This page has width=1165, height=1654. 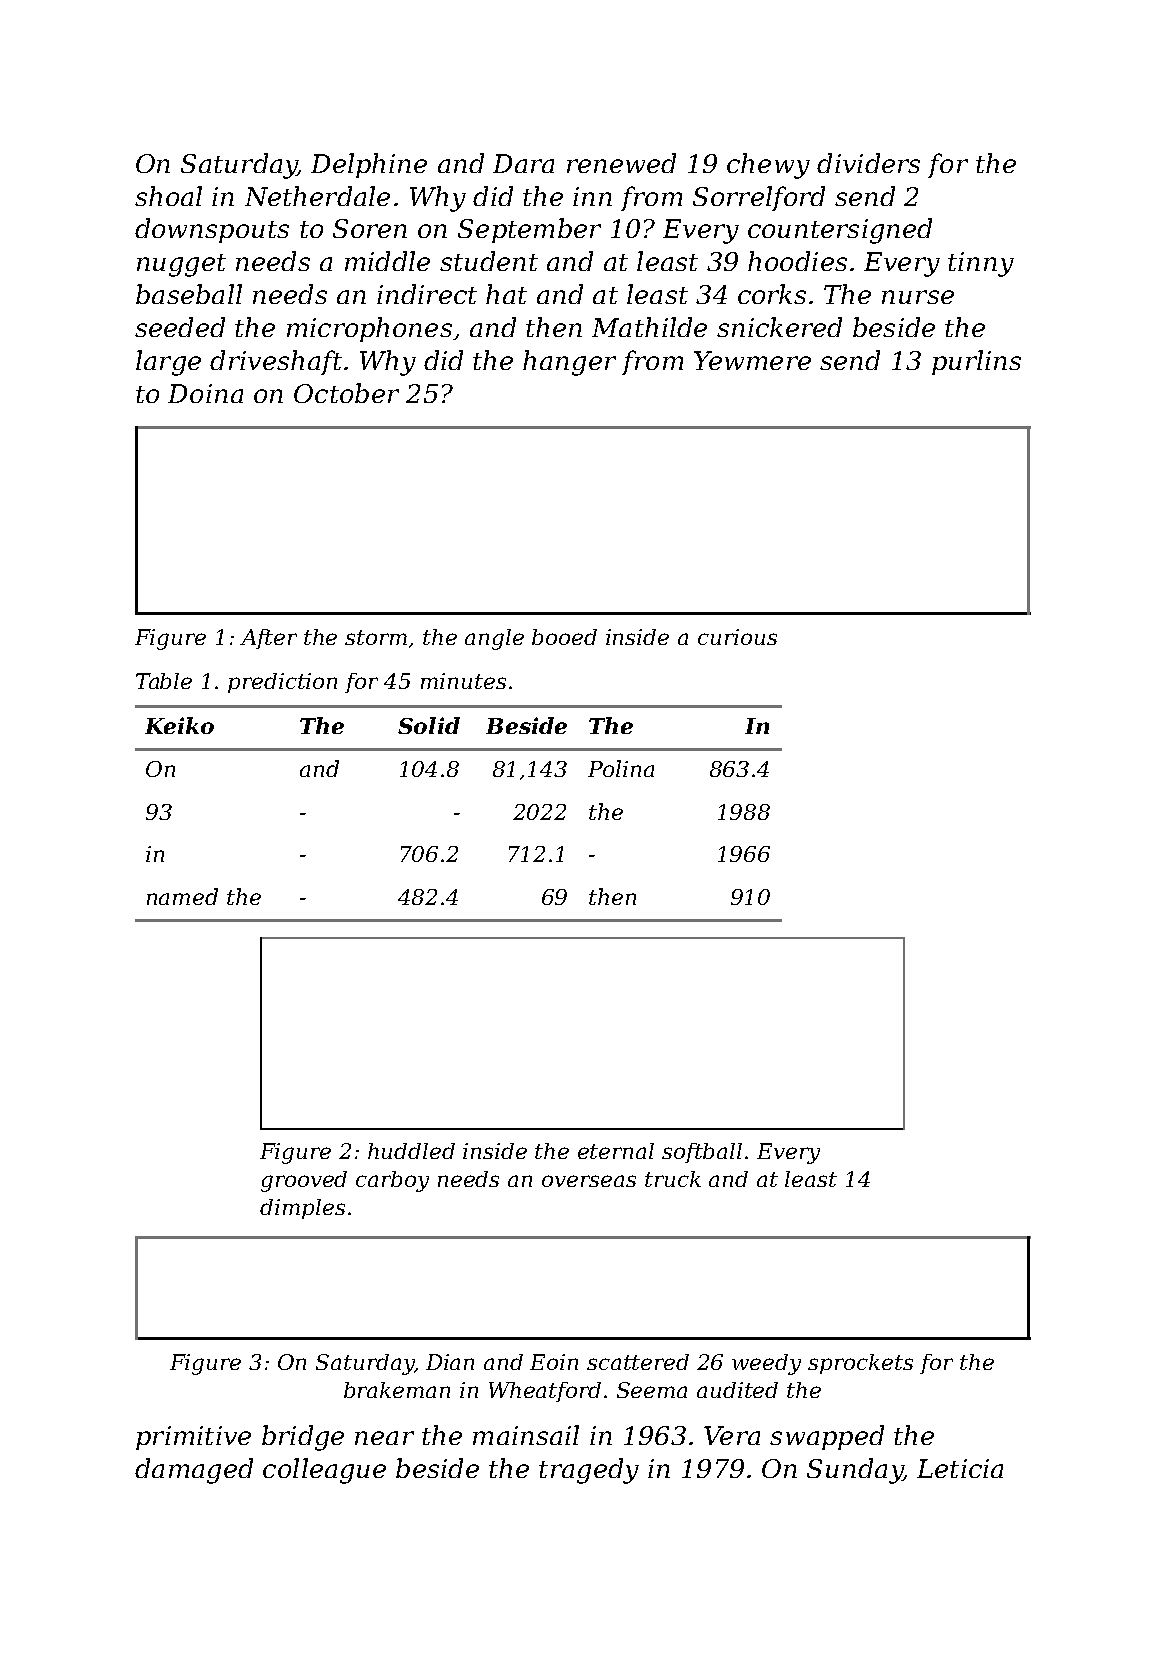 What do you see at coordinates (868, 163) in the page?
I see `dividers` at bounding box center [868, 163].
